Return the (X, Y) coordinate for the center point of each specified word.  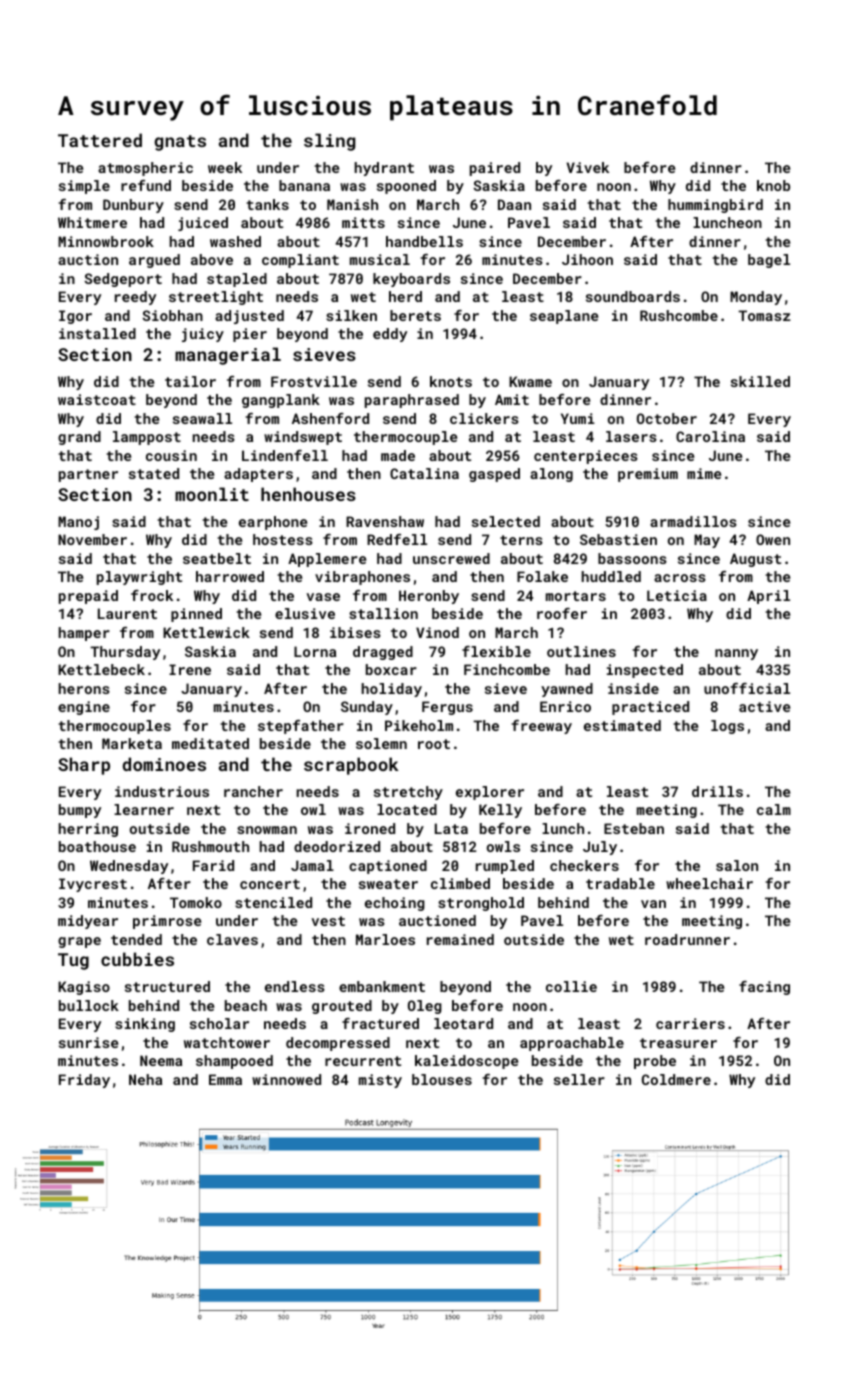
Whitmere (92, 222)
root (434, 744)
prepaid (88, 597)
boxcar (391, 669)
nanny (736, 654)
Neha (145, 1079)
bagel (769, 261)
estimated (622, 725)
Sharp (84, 766)
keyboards (411, 280)
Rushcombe (679, 315)
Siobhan (172, 315)
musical (380, 259)
